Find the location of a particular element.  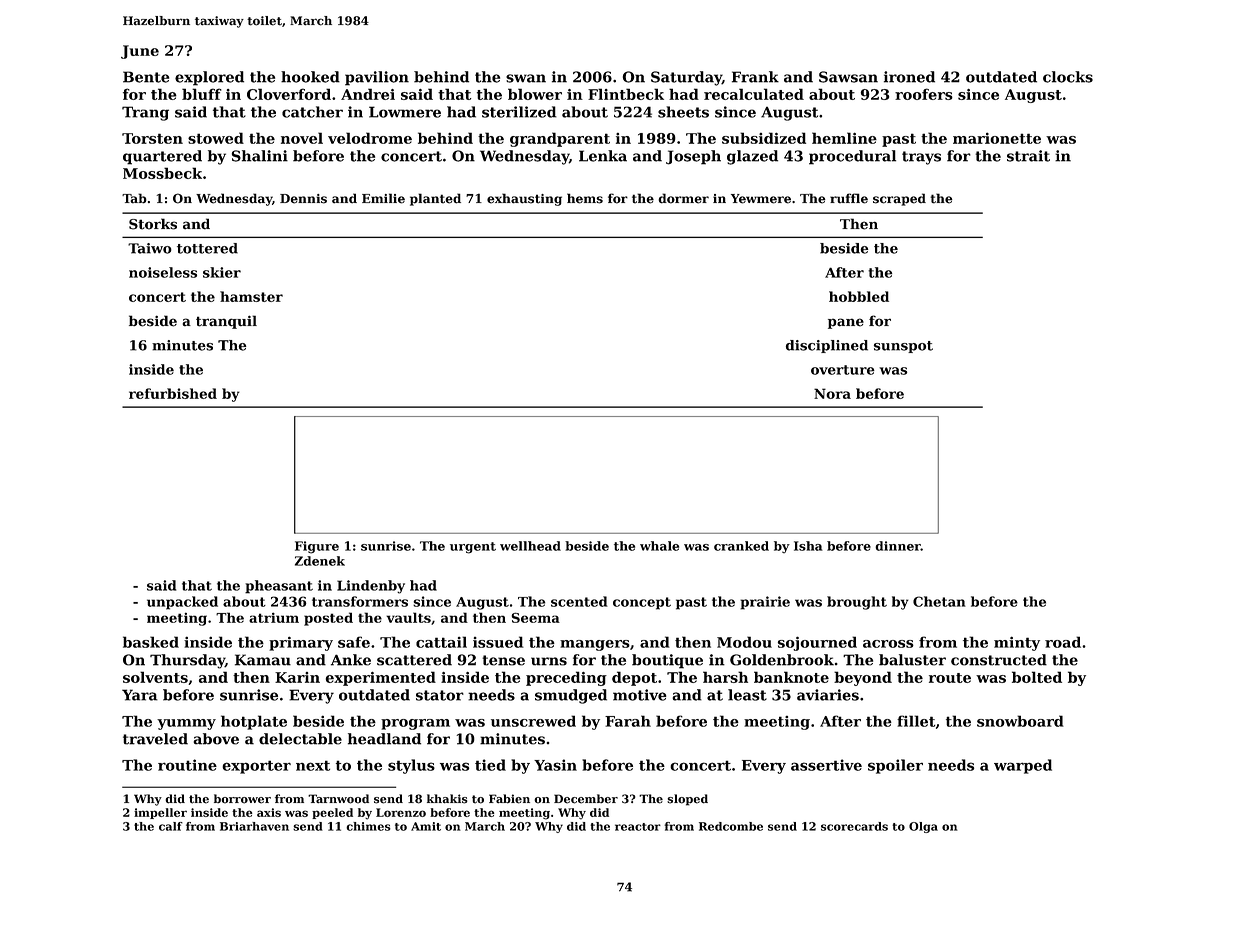

ironed is located at coordinates (909, 77).
